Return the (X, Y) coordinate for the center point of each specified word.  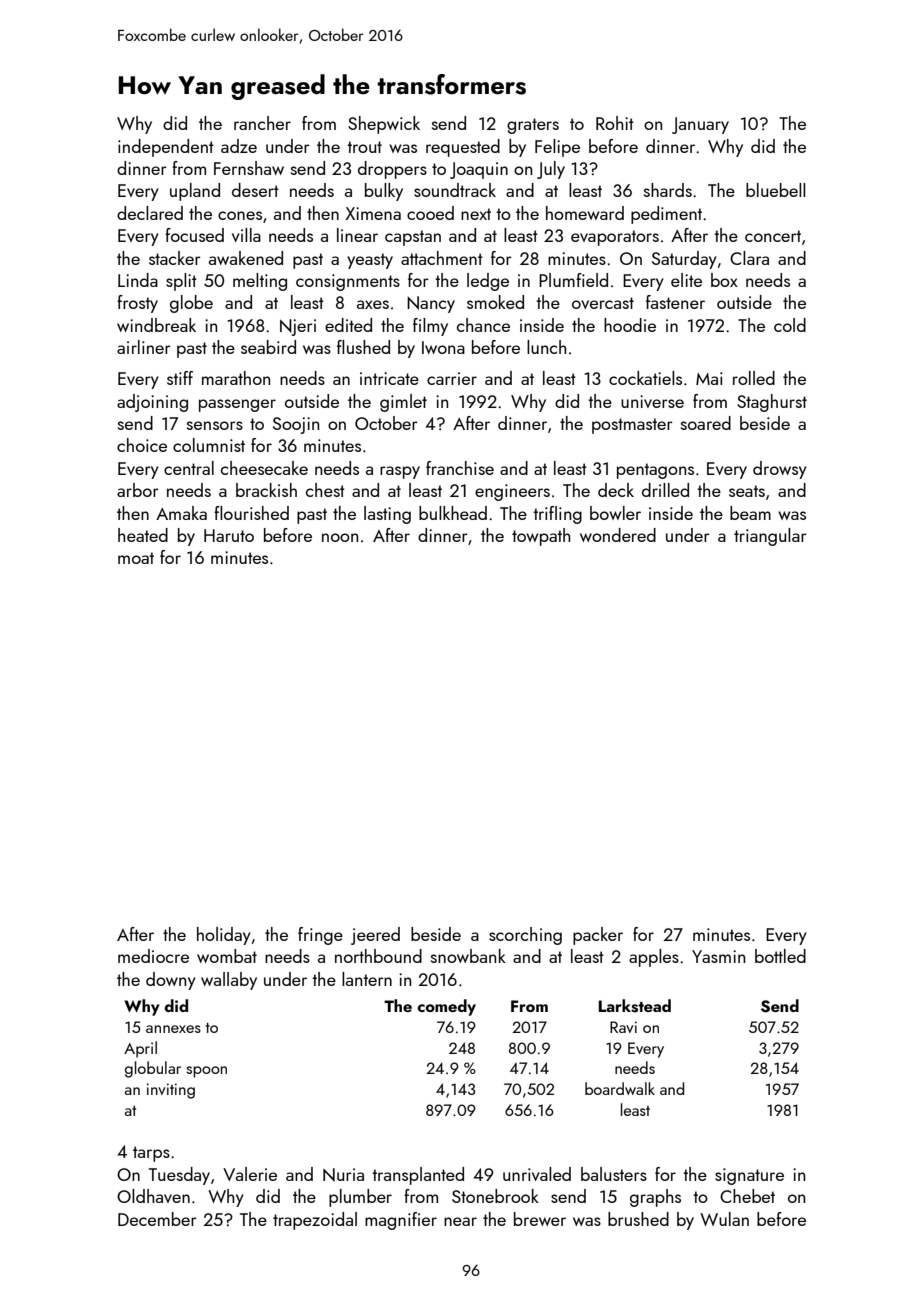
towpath (541, 537)
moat (136, 558)
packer (598, 936)
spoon (206, 1072)
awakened (246, 258)
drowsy (780, 470)
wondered (618, 535)
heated (143, 535)
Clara (749, 258)
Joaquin (479, 170)
